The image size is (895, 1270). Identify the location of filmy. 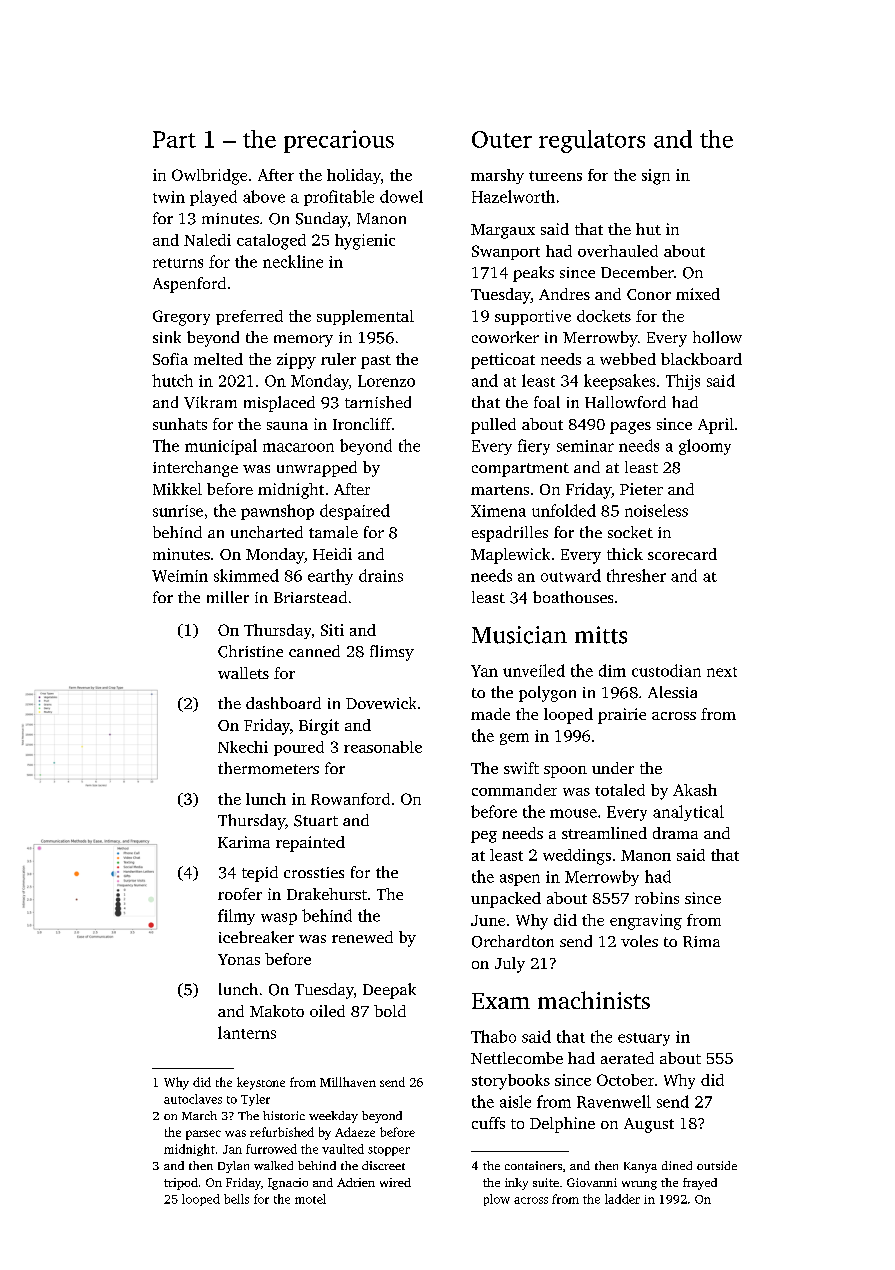
(236, 917).
